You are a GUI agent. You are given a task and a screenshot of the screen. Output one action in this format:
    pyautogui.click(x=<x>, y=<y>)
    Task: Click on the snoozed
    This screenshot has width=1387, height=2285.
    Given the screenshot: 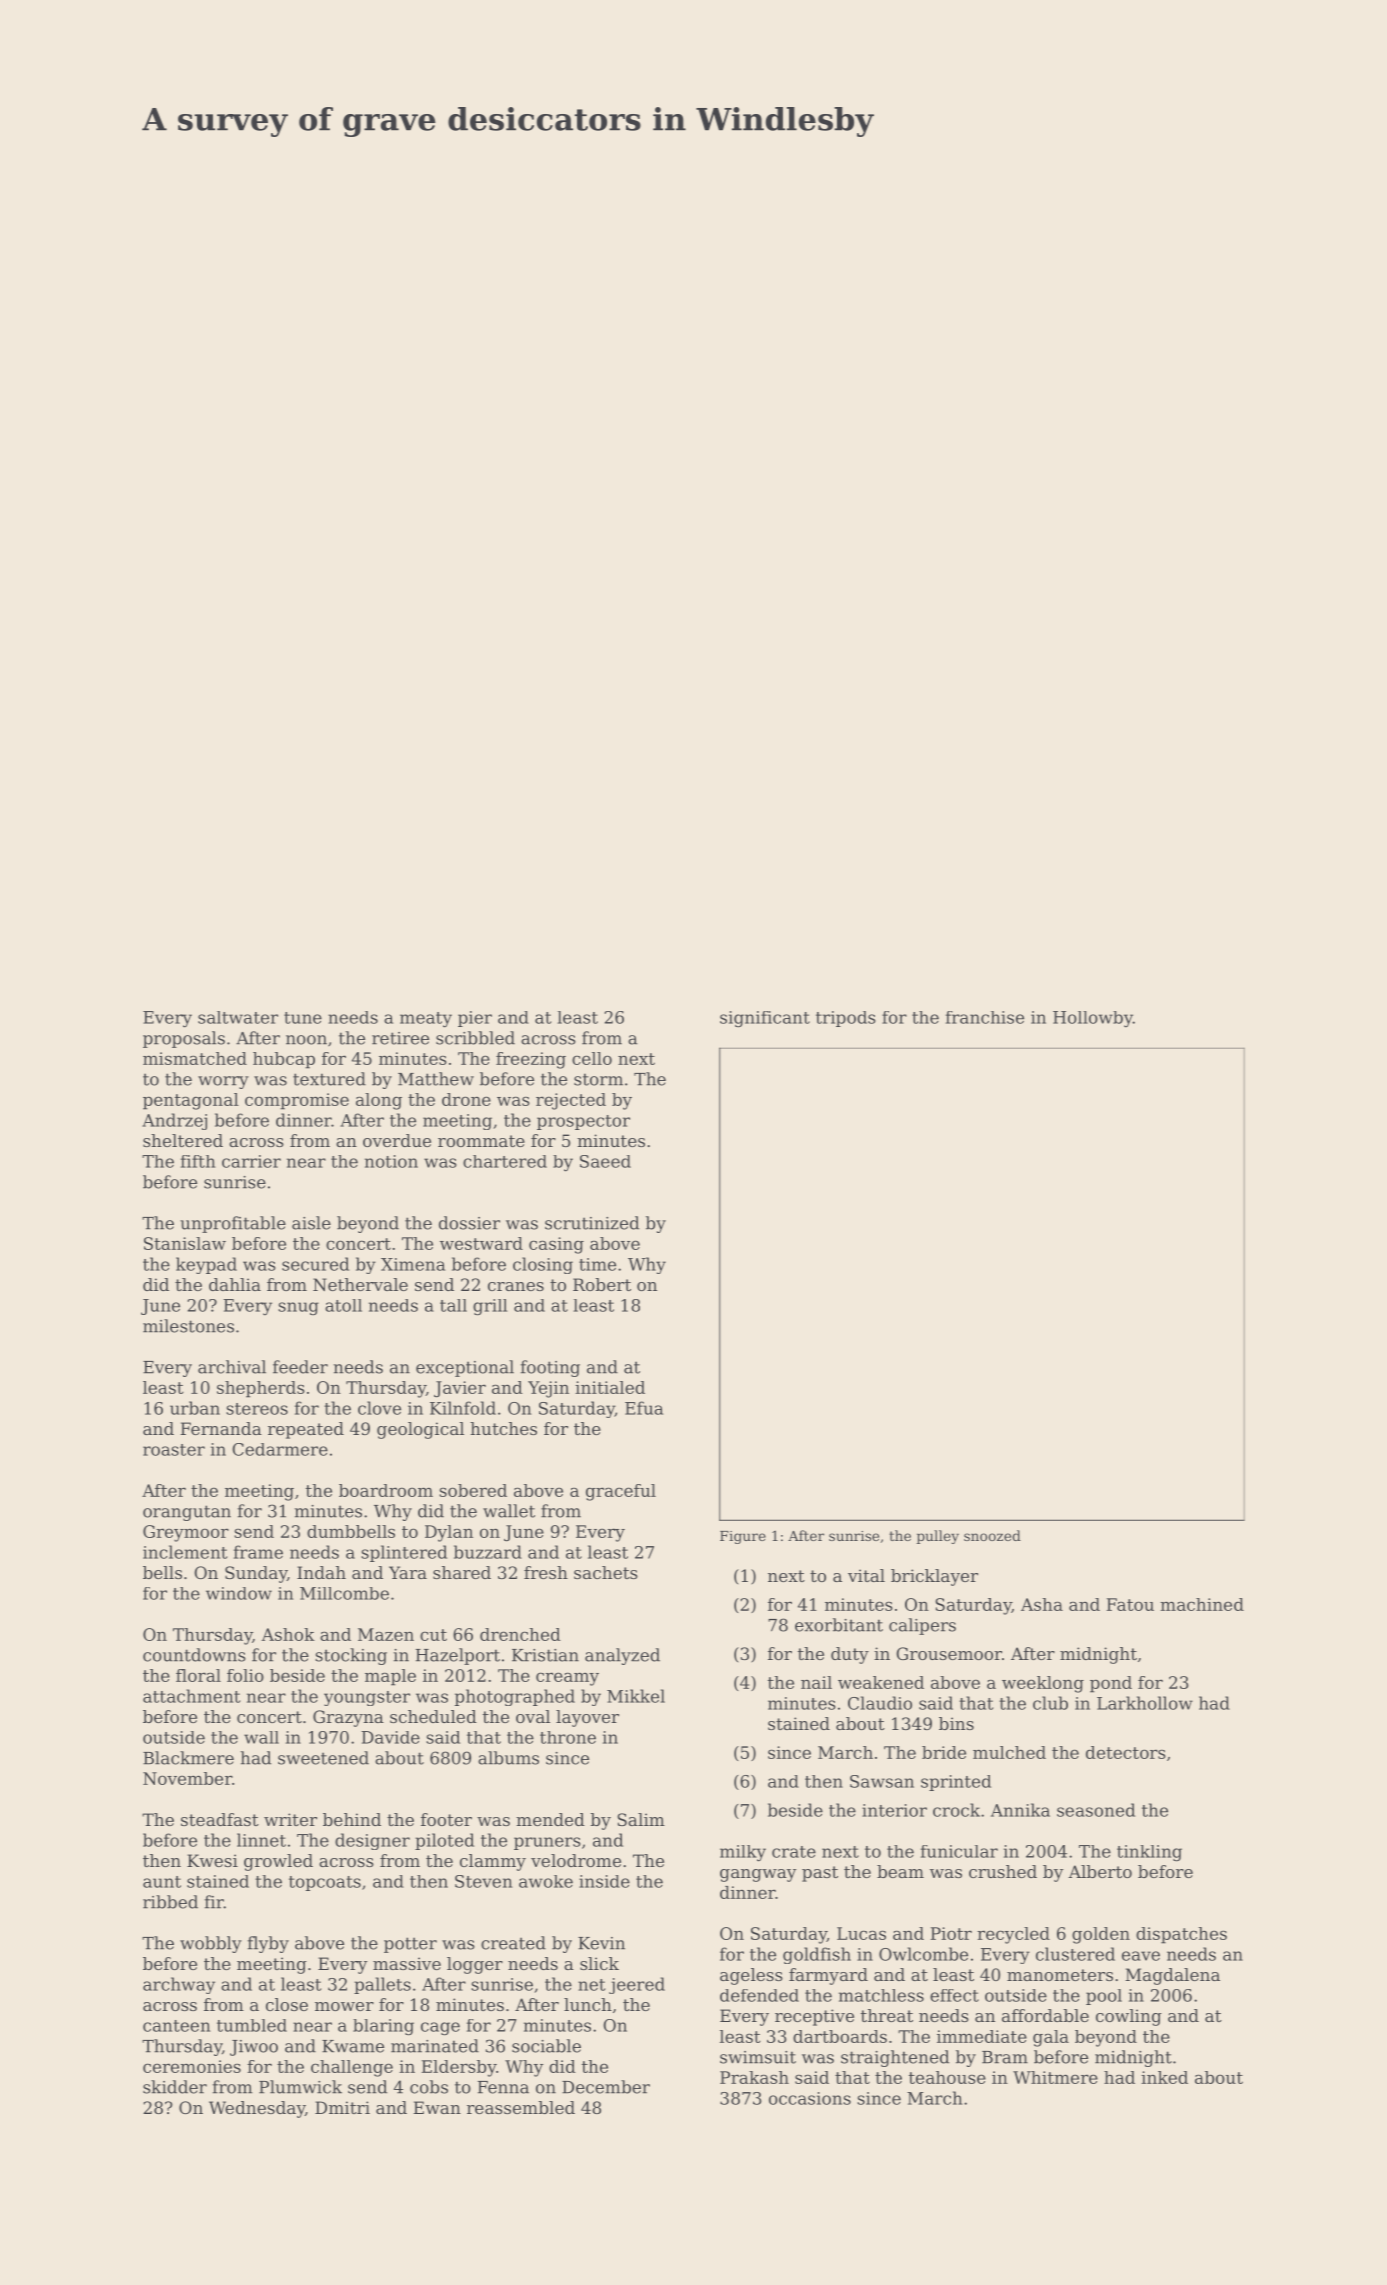 What is the action you would take?
    pyautogui.click(x=992, y=1535)
